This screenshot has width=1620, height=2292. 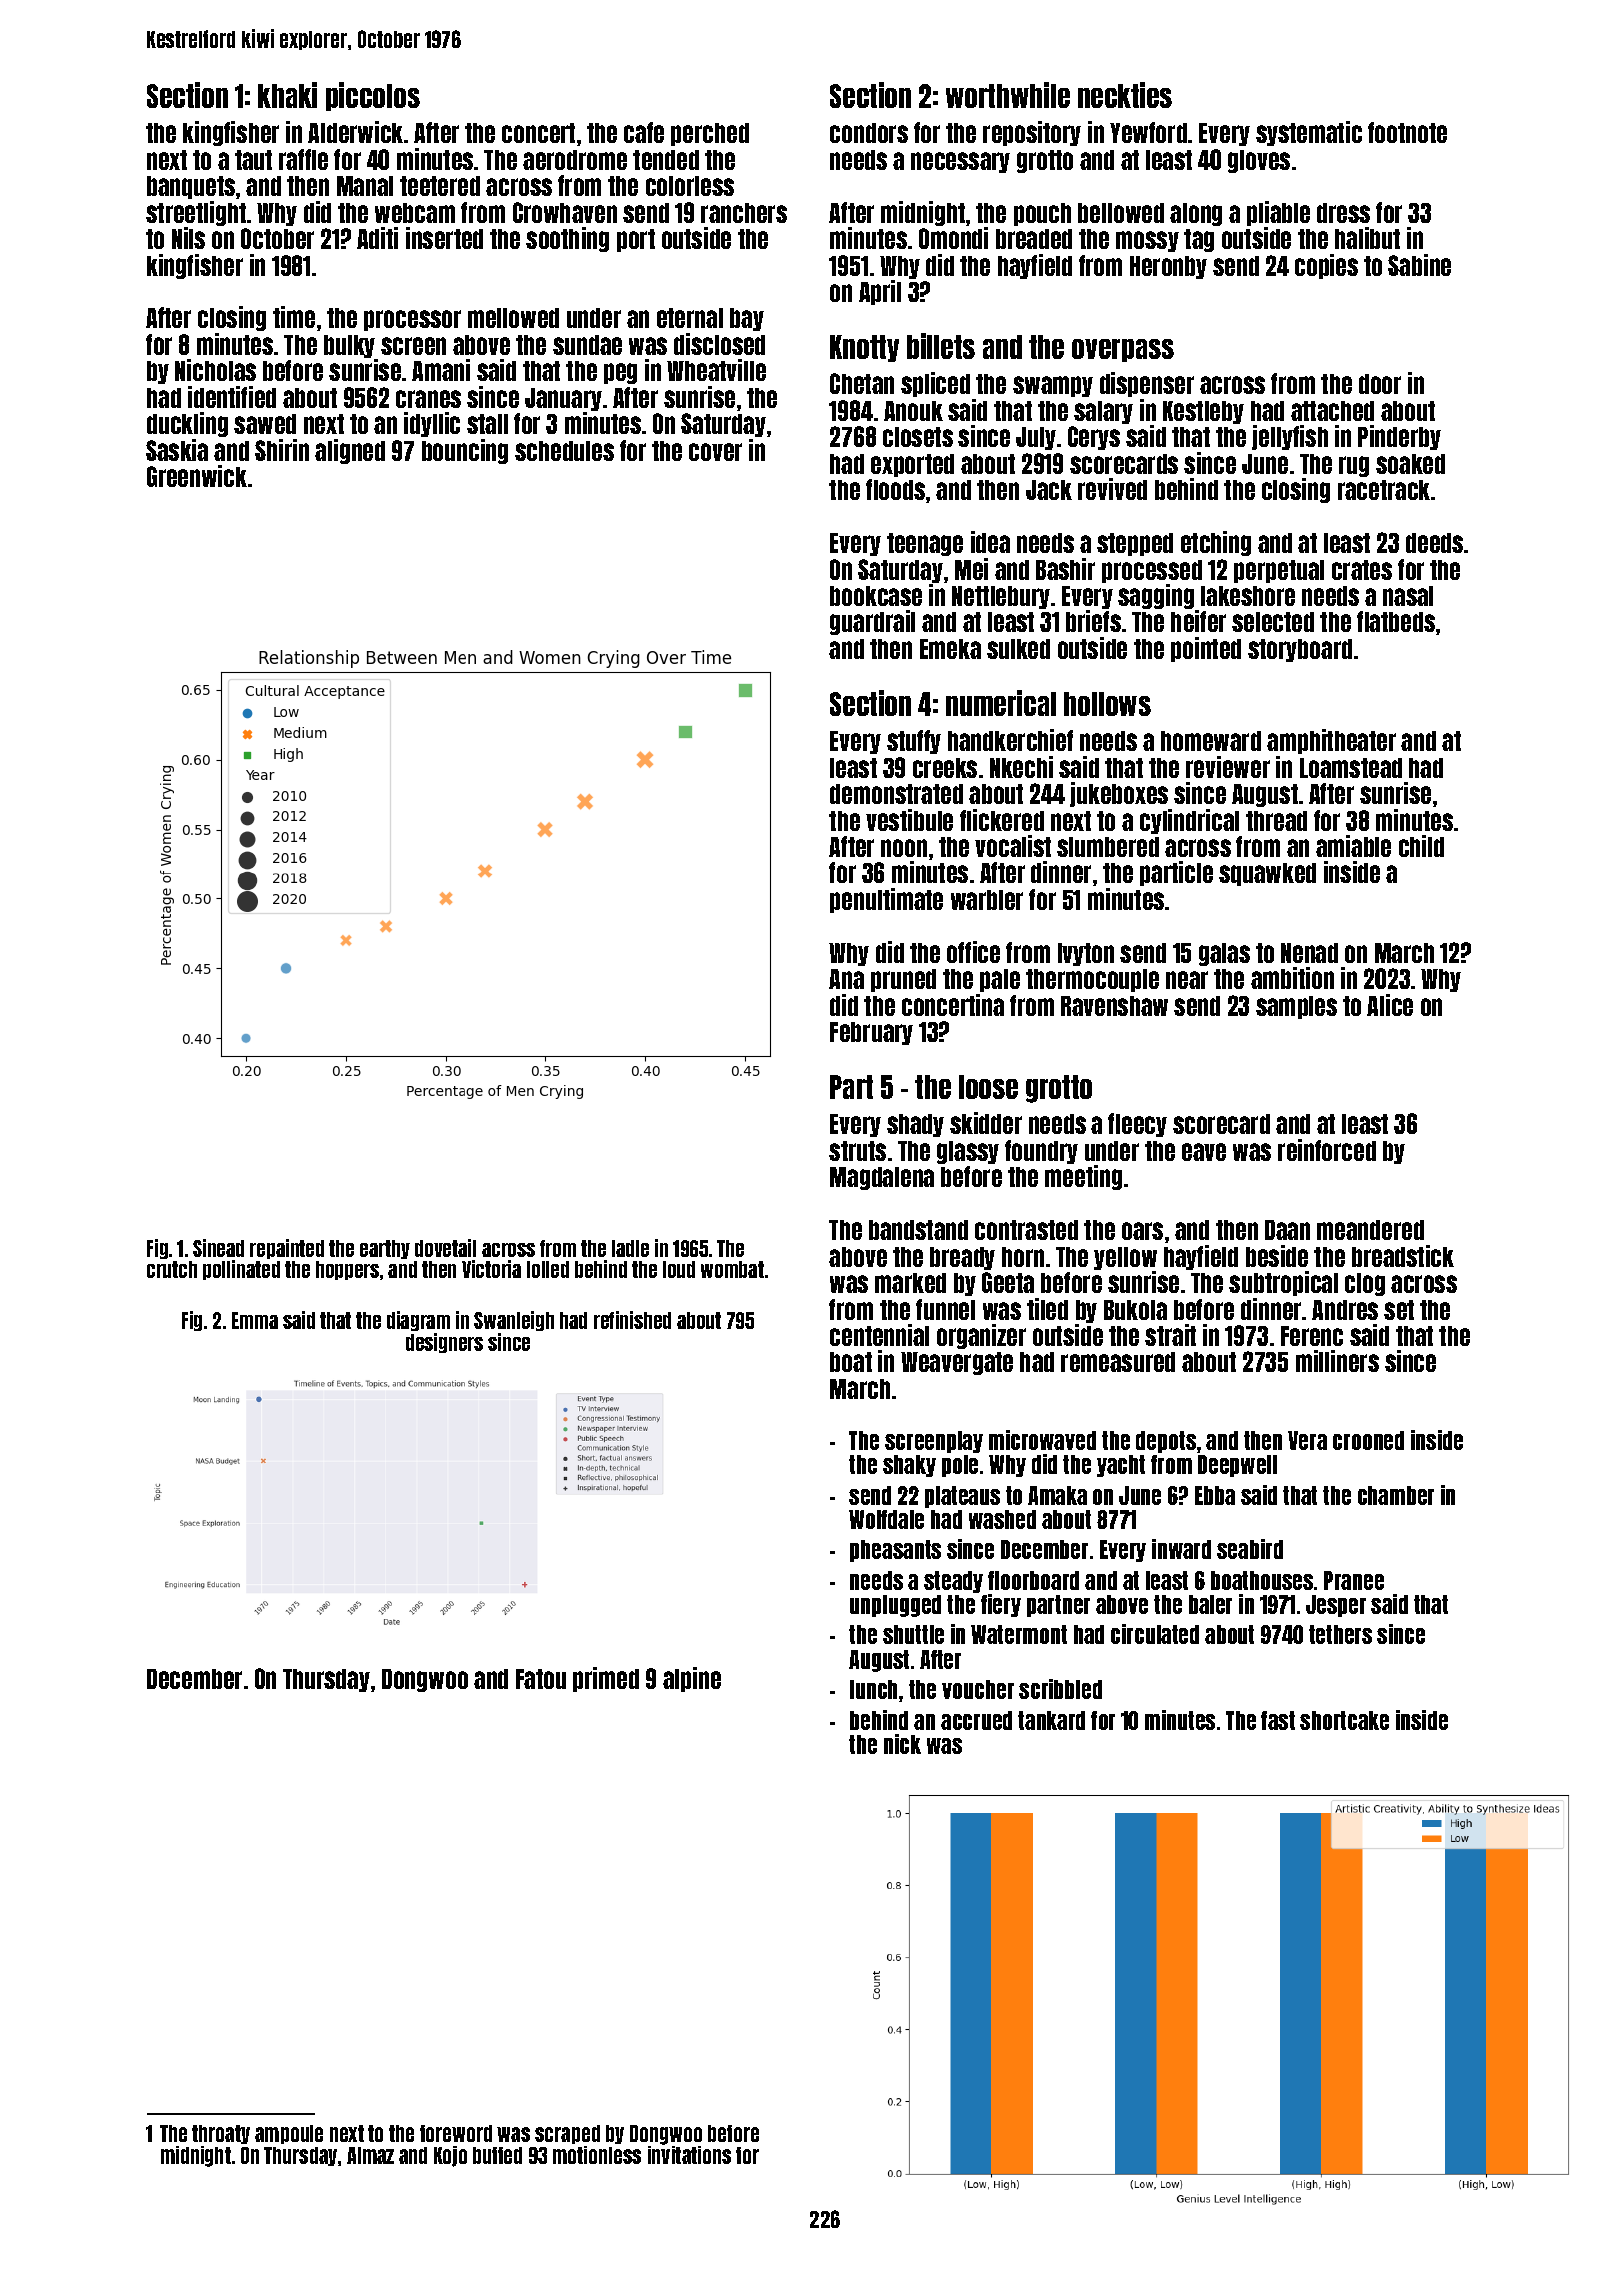 I want to click on Knotty, so click(x=864, y=348).
